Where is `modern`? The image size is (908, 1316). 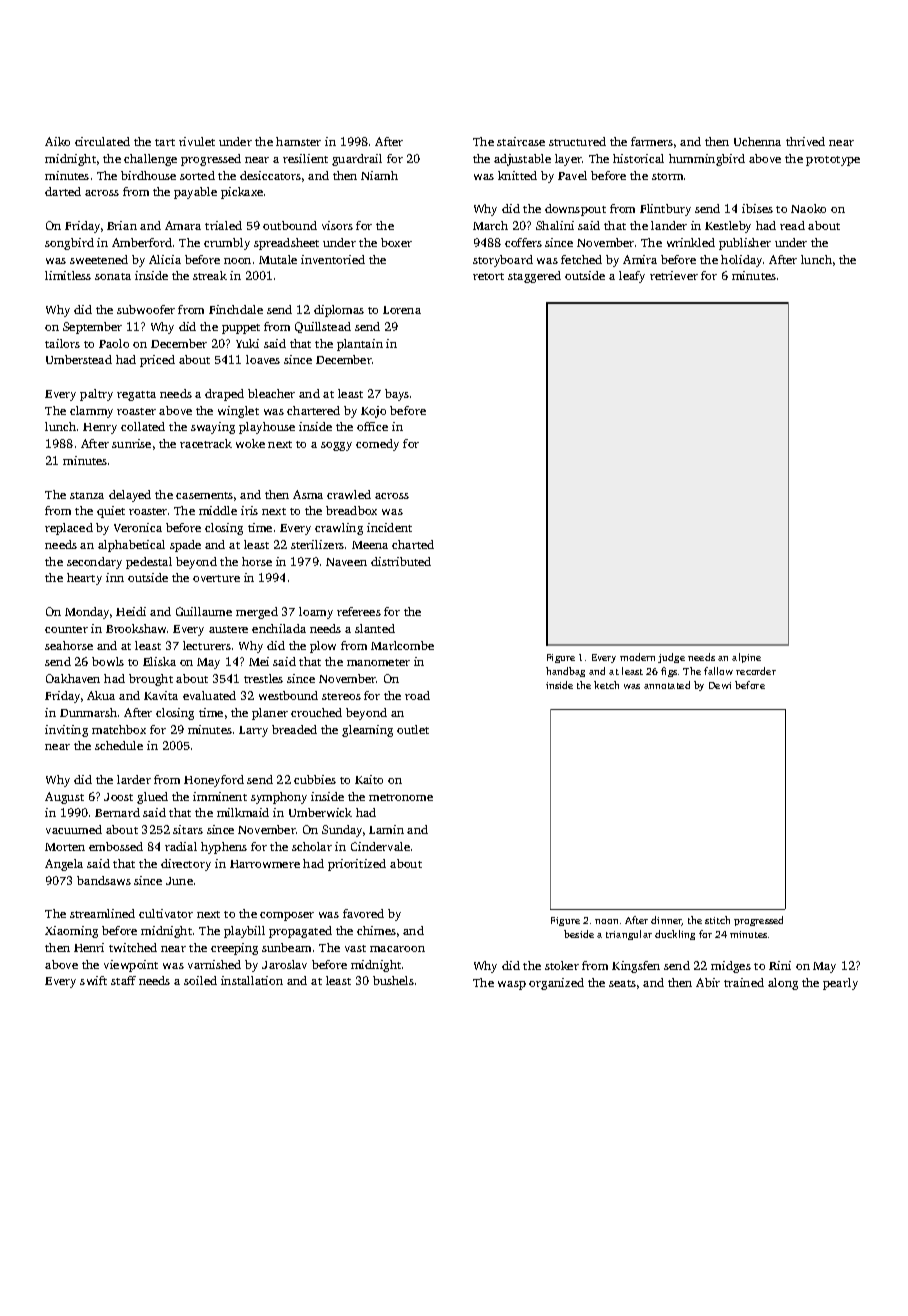
modern is located at coordinates (637, 657).
